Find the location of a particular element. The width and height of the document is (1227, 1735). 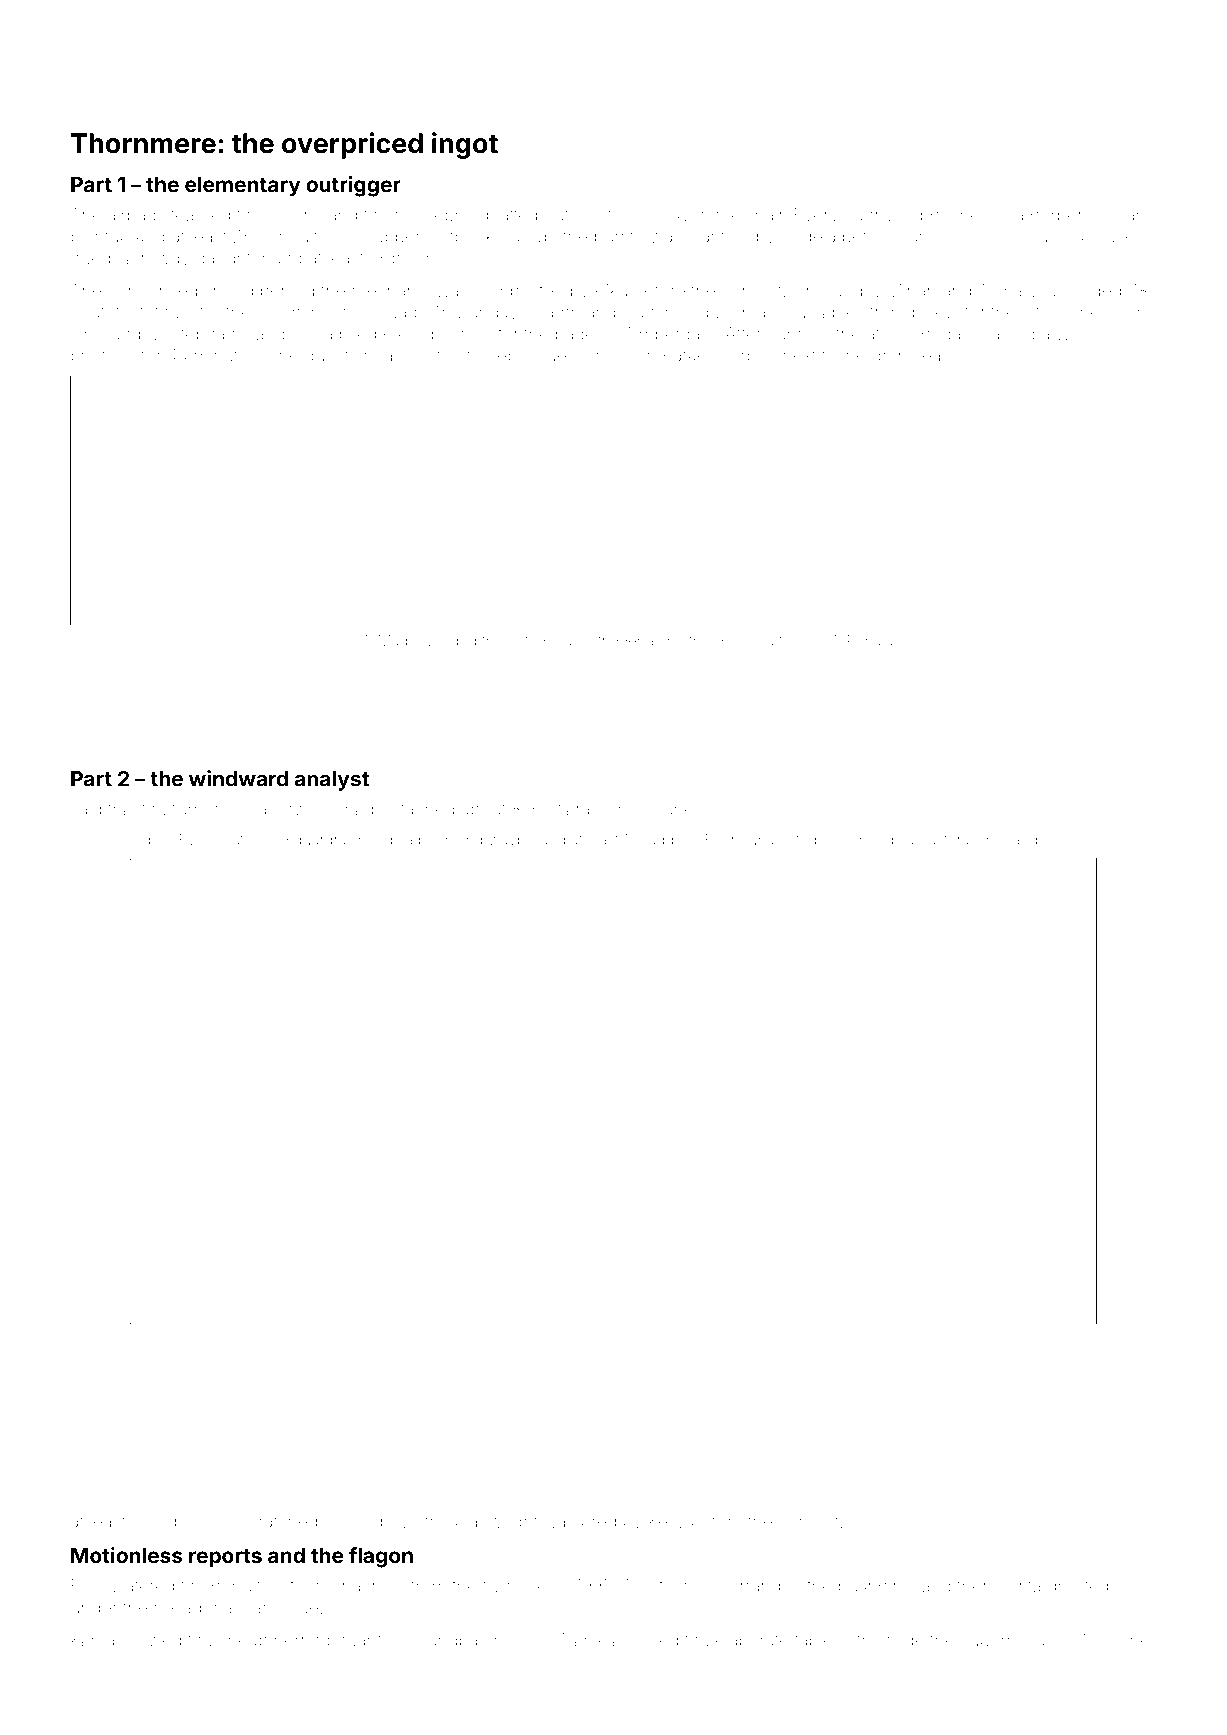

flower is located at coordinates (683, 1585).
